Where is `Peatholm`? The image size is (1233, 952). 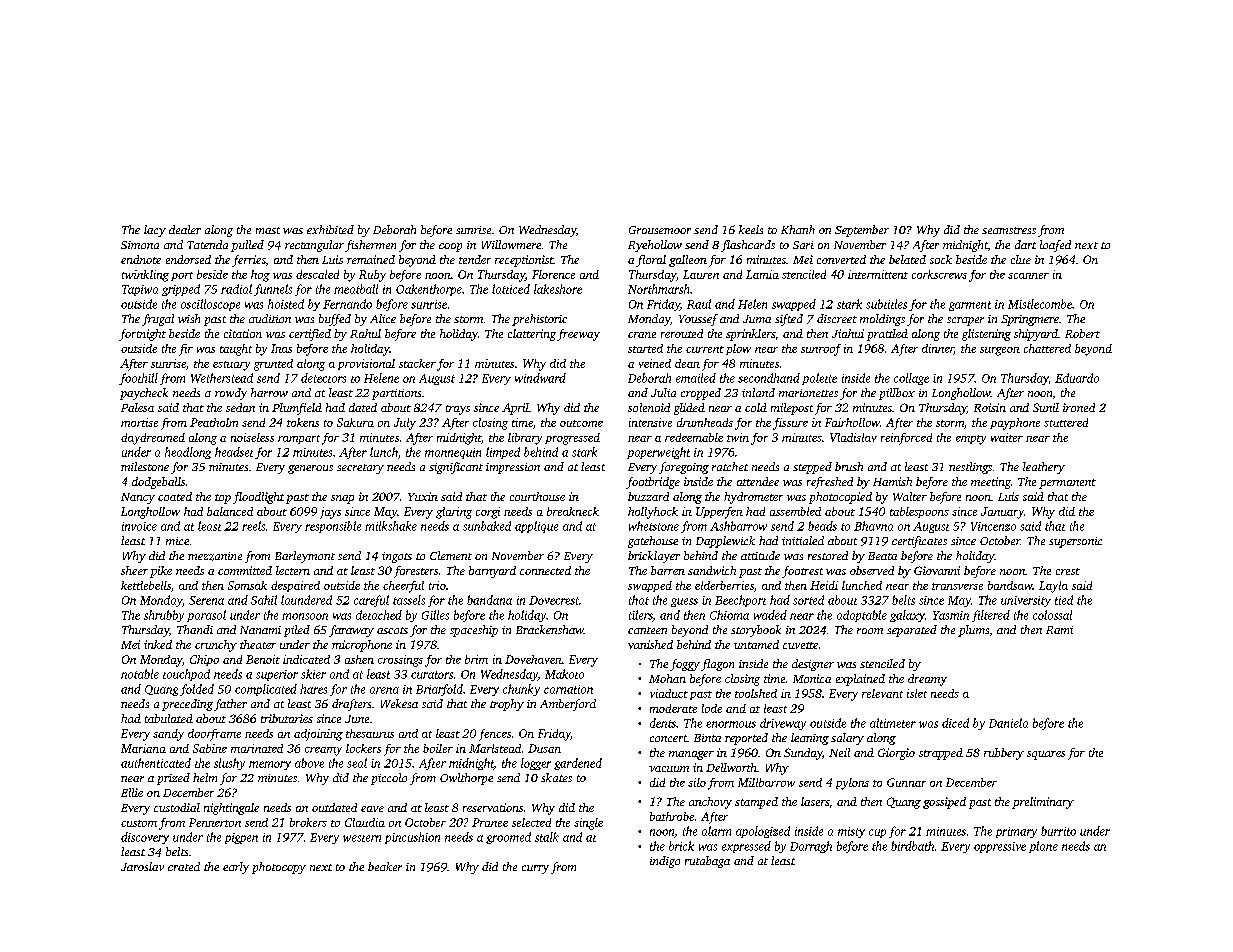
Peatholm is located at coordinates (214, 422).
